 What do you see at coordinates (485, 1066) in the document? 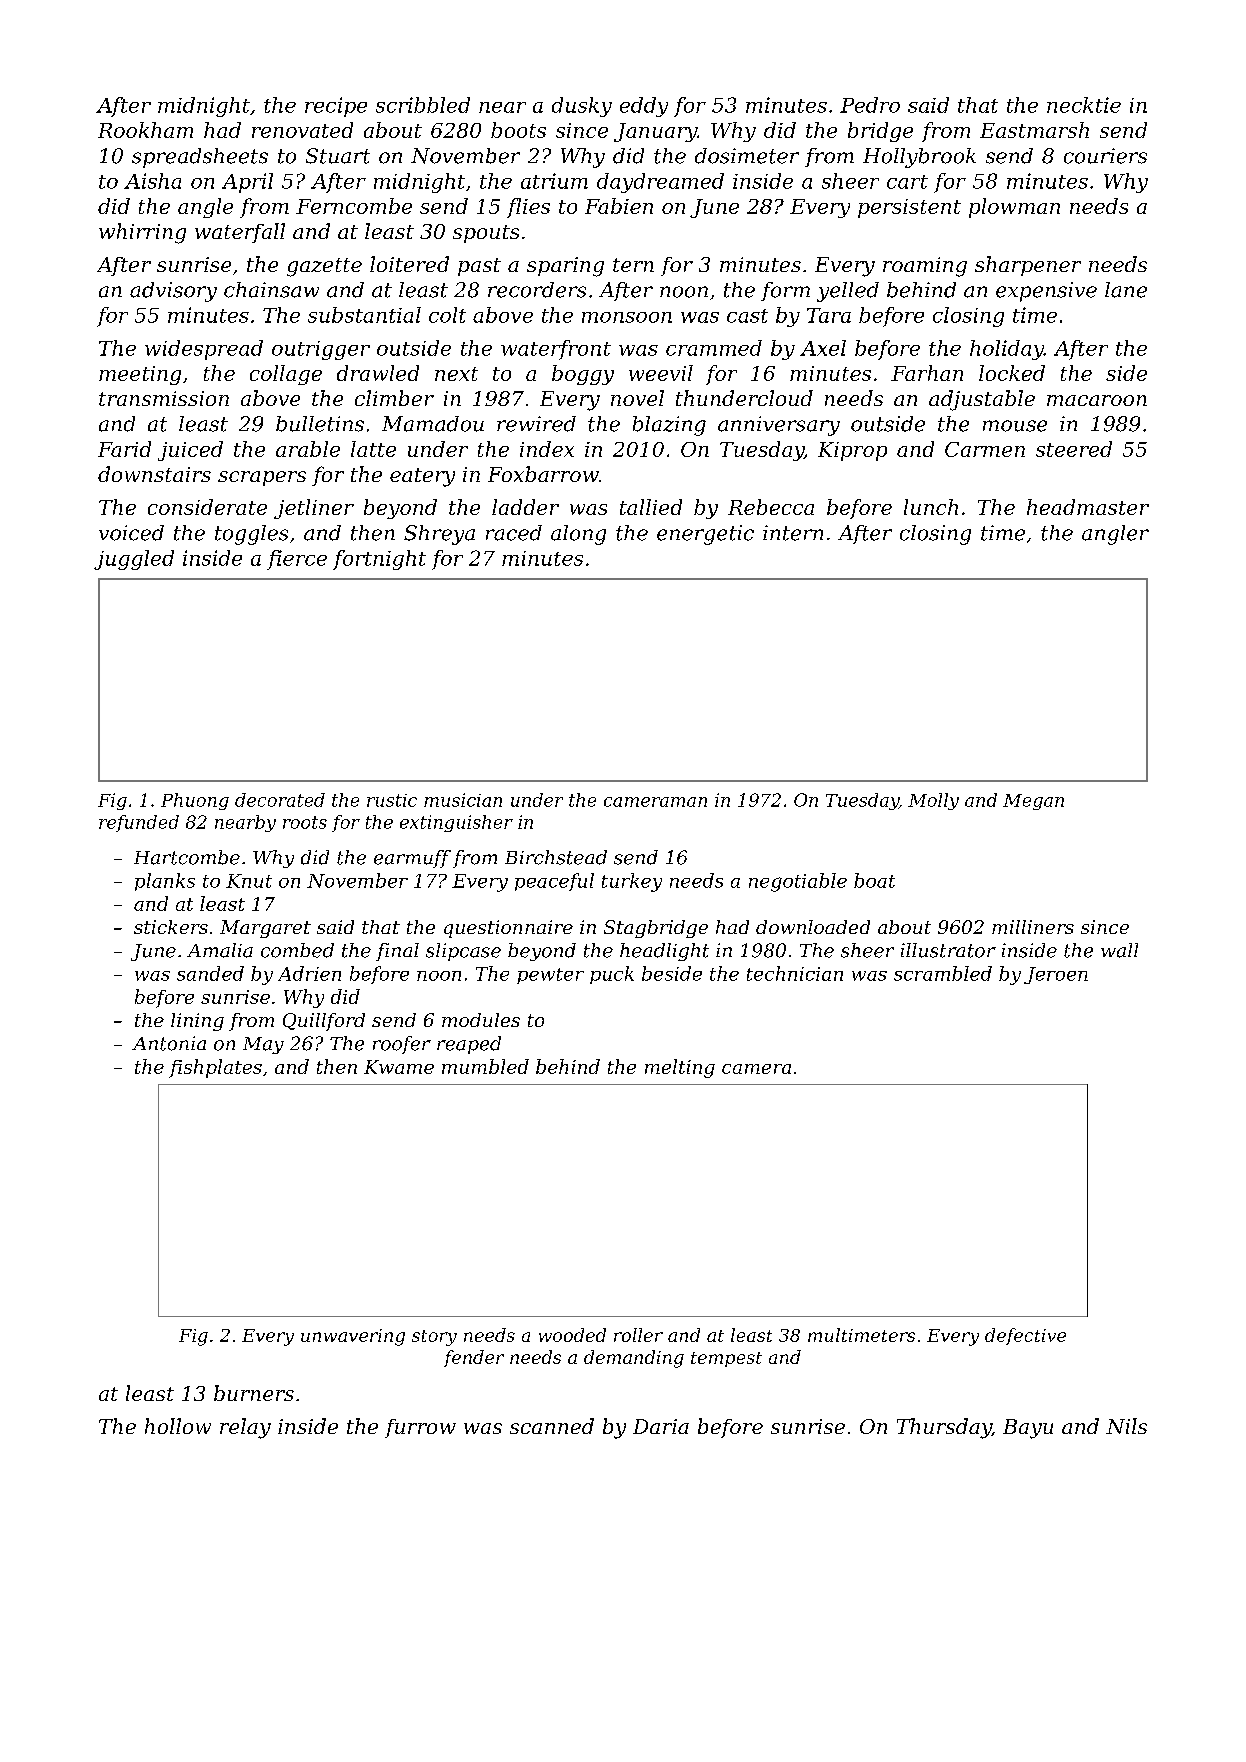
I see `mumbled` at bounding box center [485, 1066].
